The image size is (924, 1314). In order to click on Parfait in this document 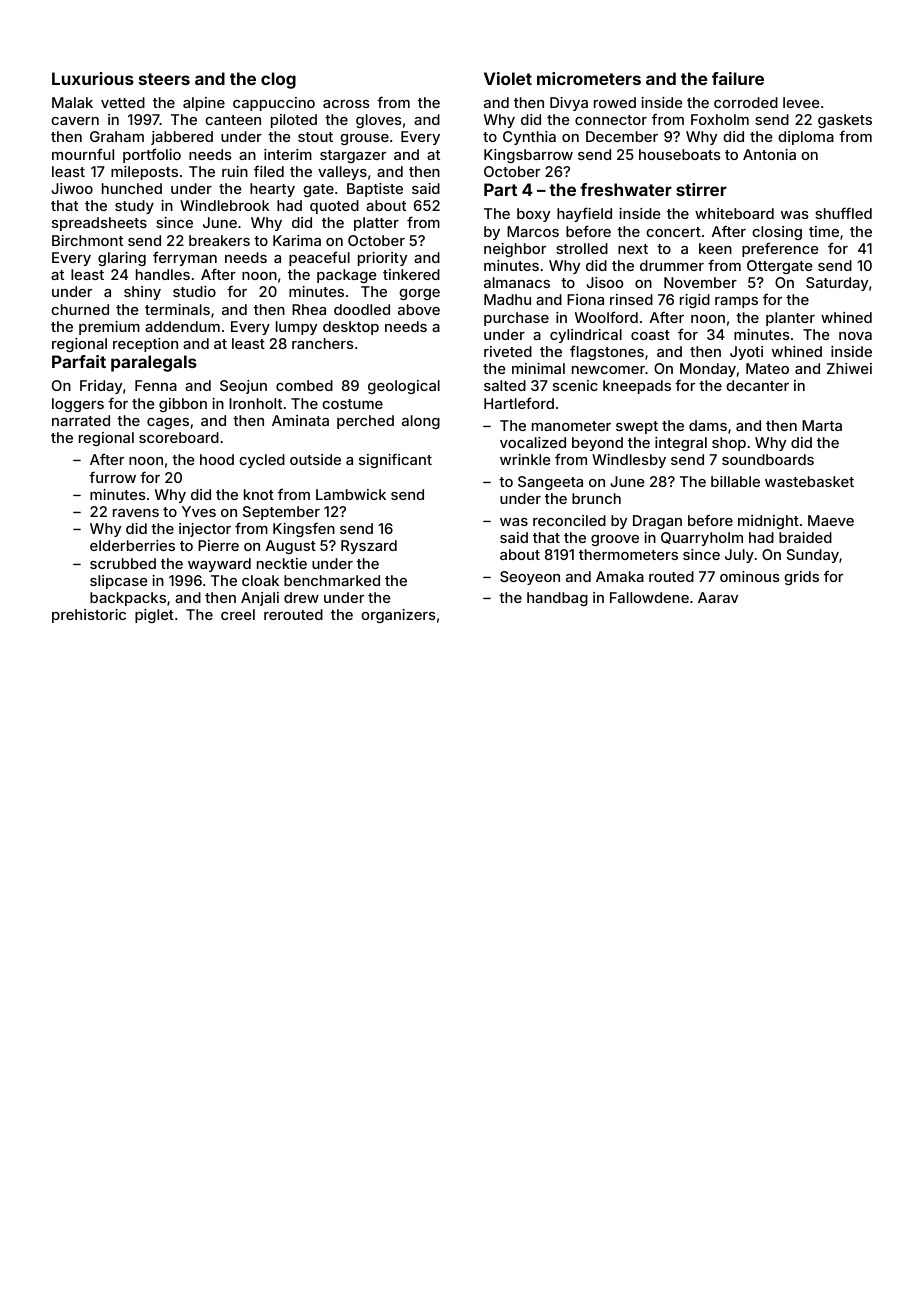, I will do `click(79, 361)`.
